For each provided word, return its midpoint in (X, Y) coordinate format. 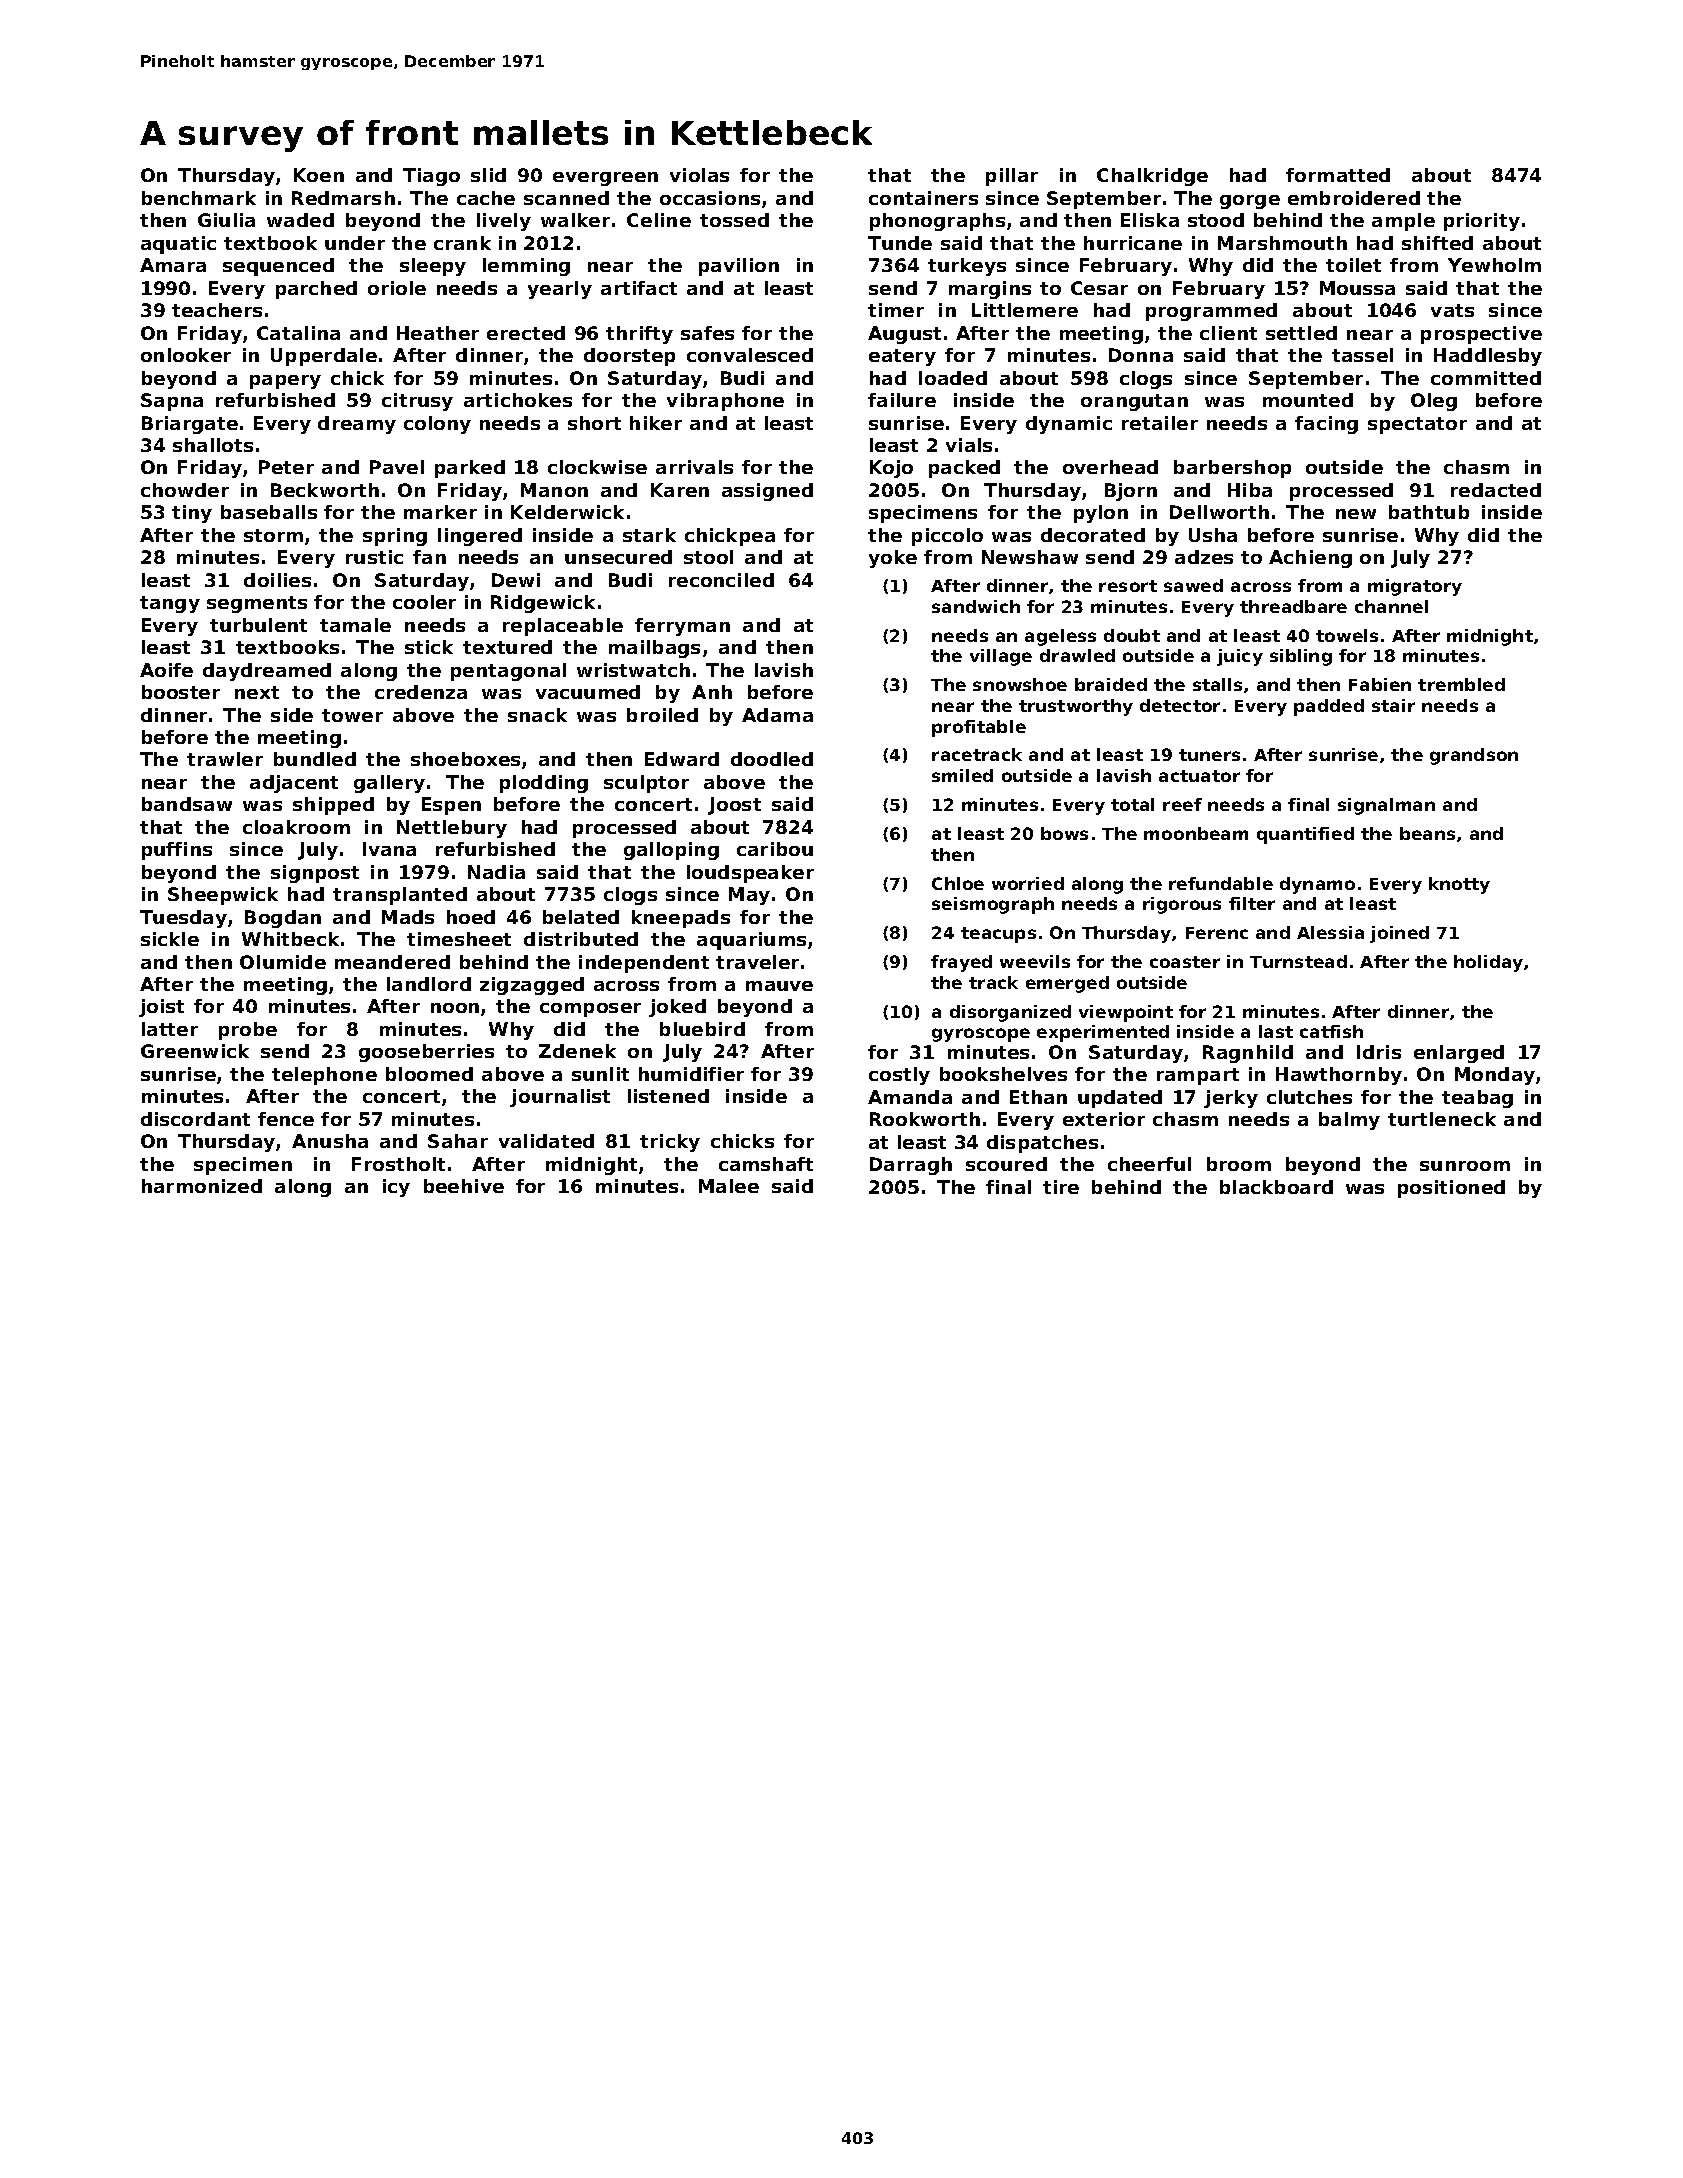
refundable (1221, 883)
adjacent (294, 784)
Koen (319, 175)
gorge (1250, 202)
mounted (1308, 400)
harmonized (202, 1186)
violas (699, 175)
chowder (185, 490)
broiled (662, 715)
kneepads (681, 919)
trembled (1461, 684)
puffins (177, 851)
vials (969, 445)
